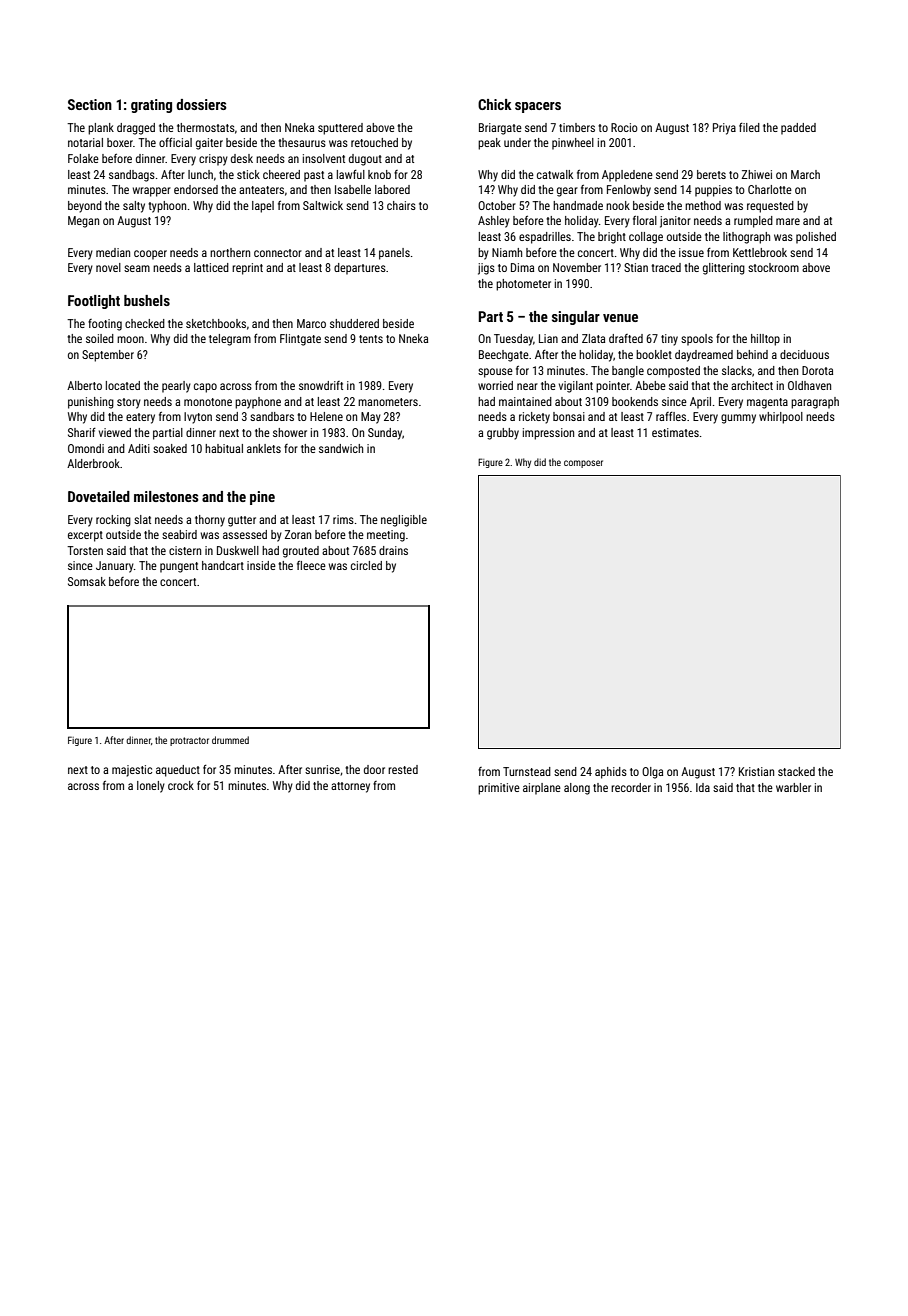 The image size is (908, 1316). Describe the element at coordinates (261, 565) in the document. I see `inside` at that location.
